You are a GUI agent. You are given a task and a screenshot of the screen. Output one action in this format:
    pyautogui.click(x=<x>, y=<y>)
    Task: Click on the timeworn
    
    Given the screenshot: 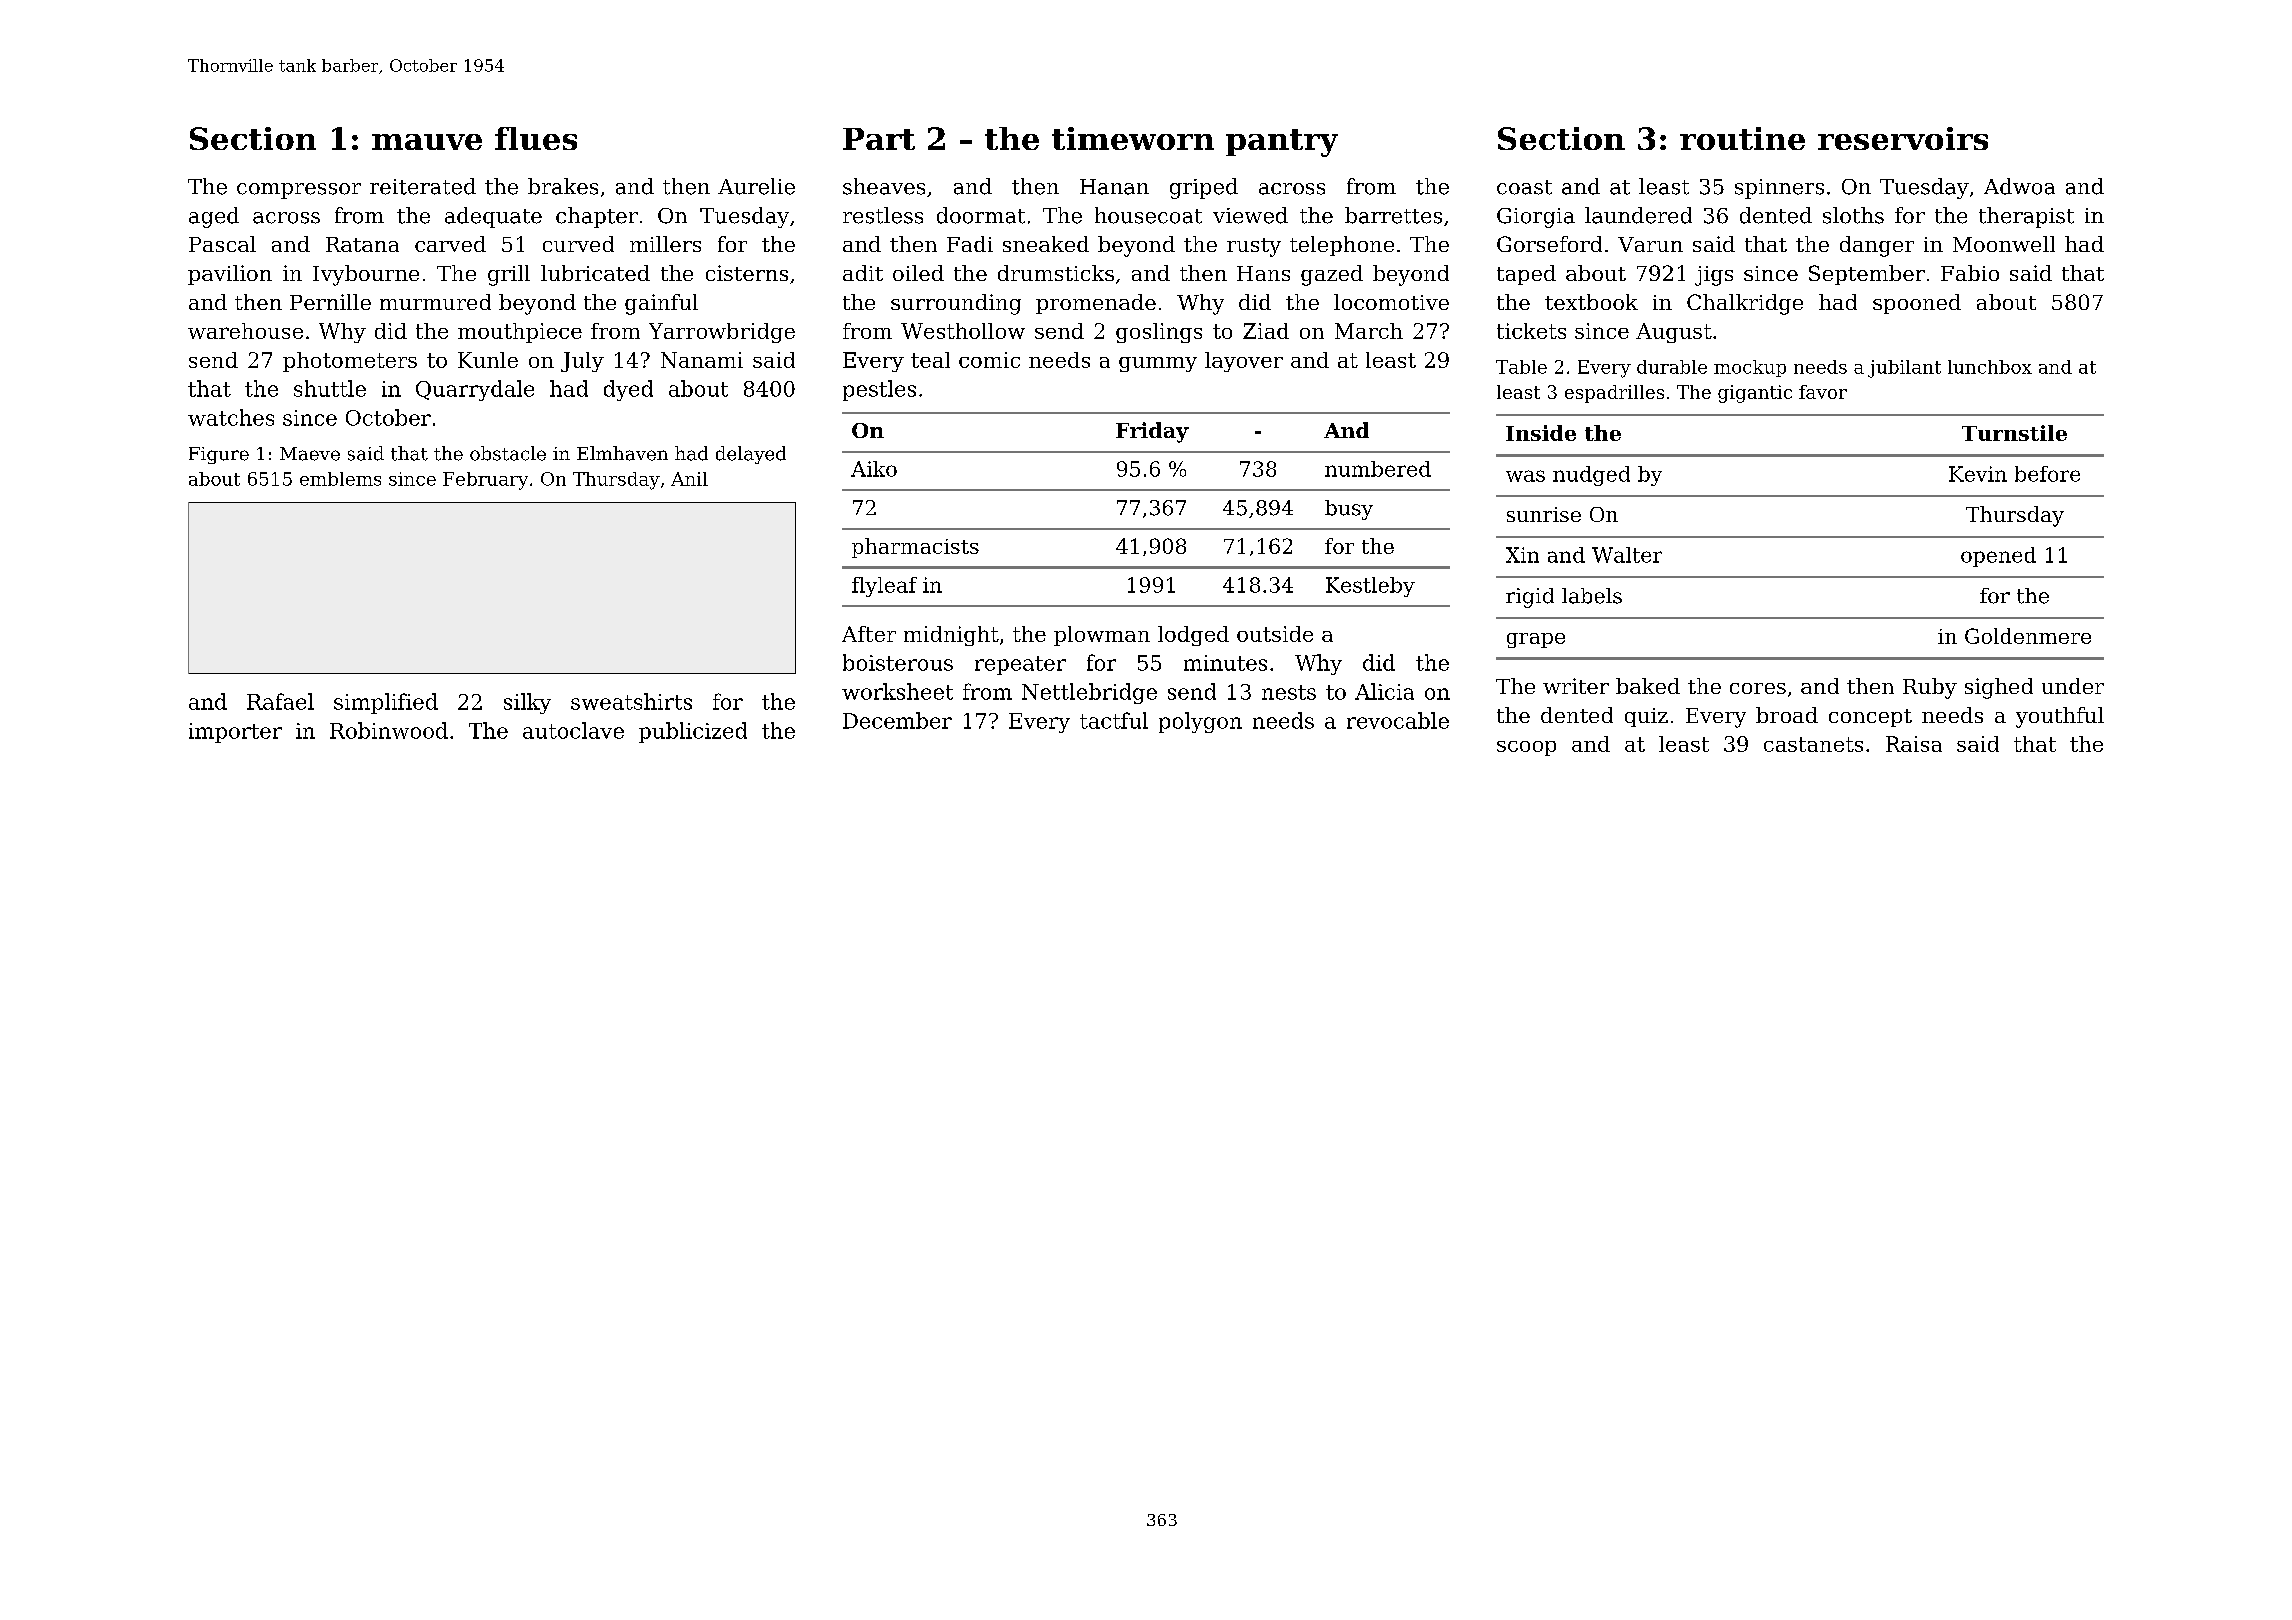 What is the action you would take?
    pyautogui.click(x=1133, y=138)
